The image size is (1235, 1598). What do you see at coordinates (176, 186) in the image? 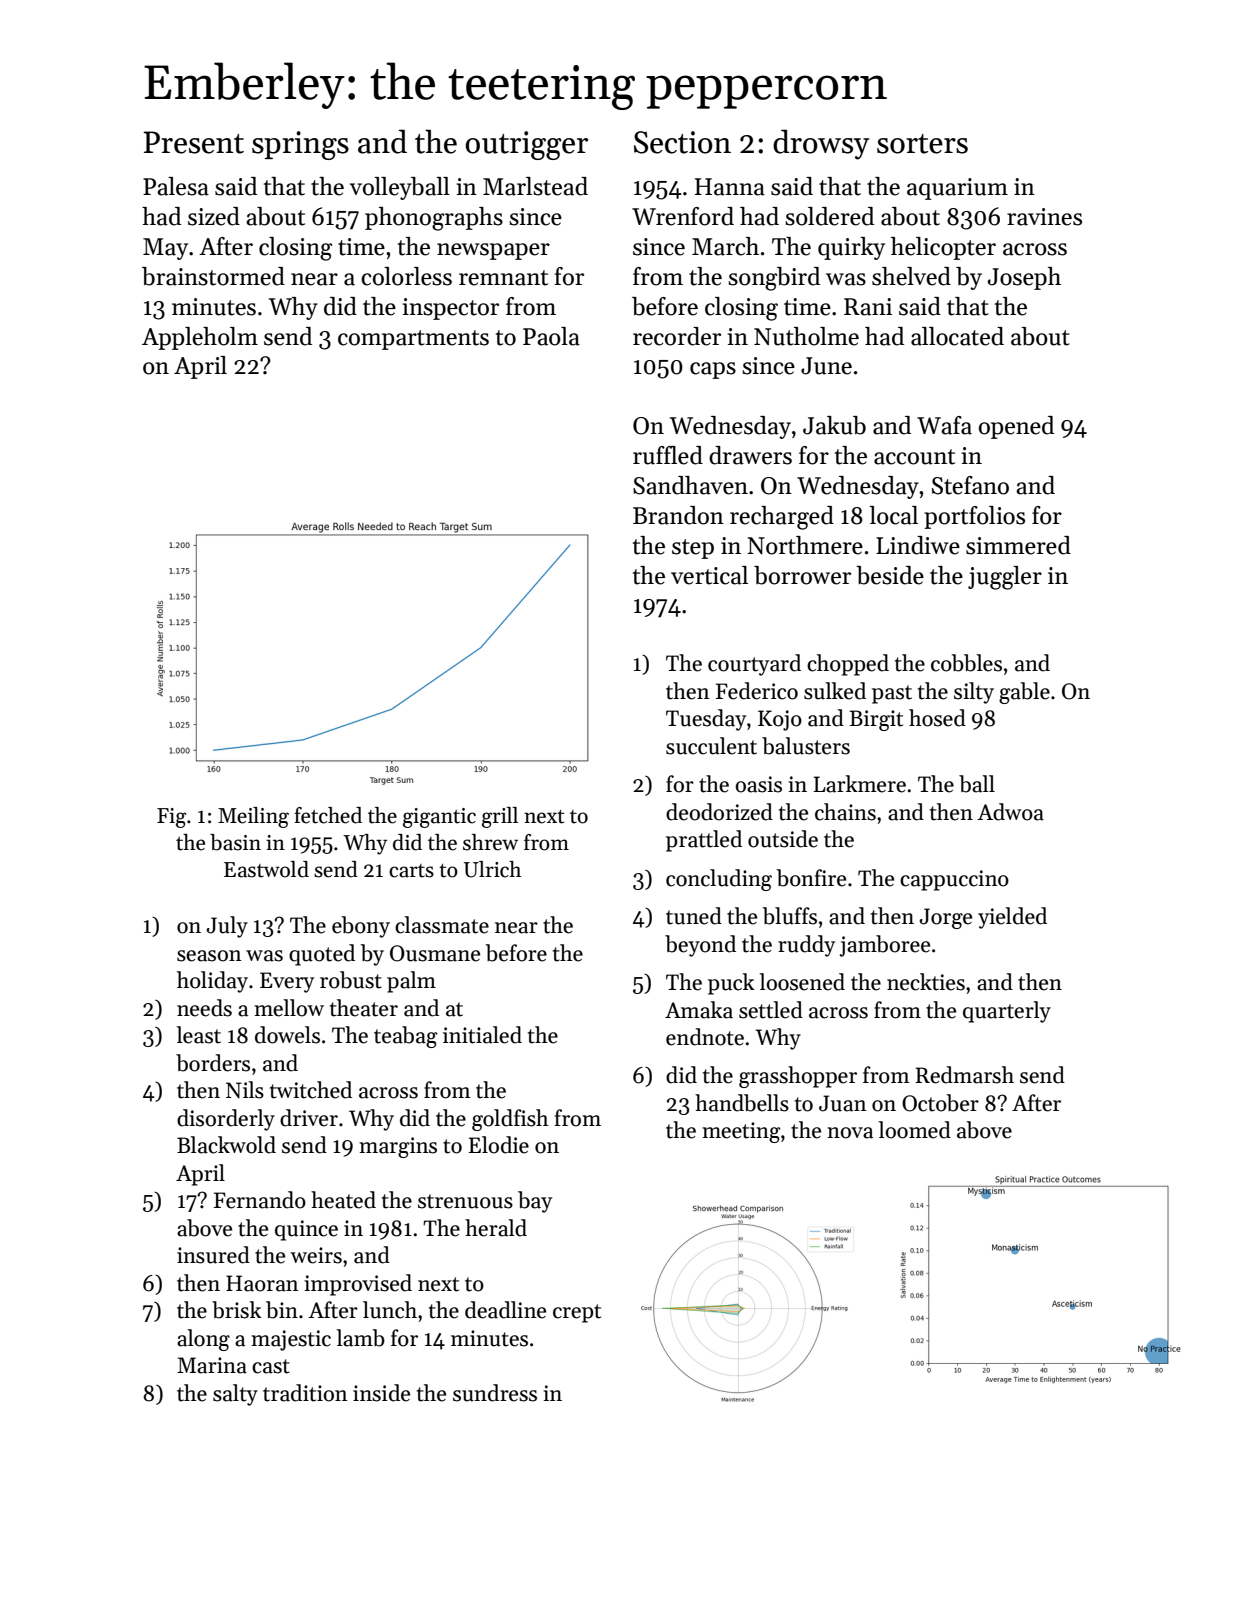
I see `Palesa` at bounding box center [176, 186].
